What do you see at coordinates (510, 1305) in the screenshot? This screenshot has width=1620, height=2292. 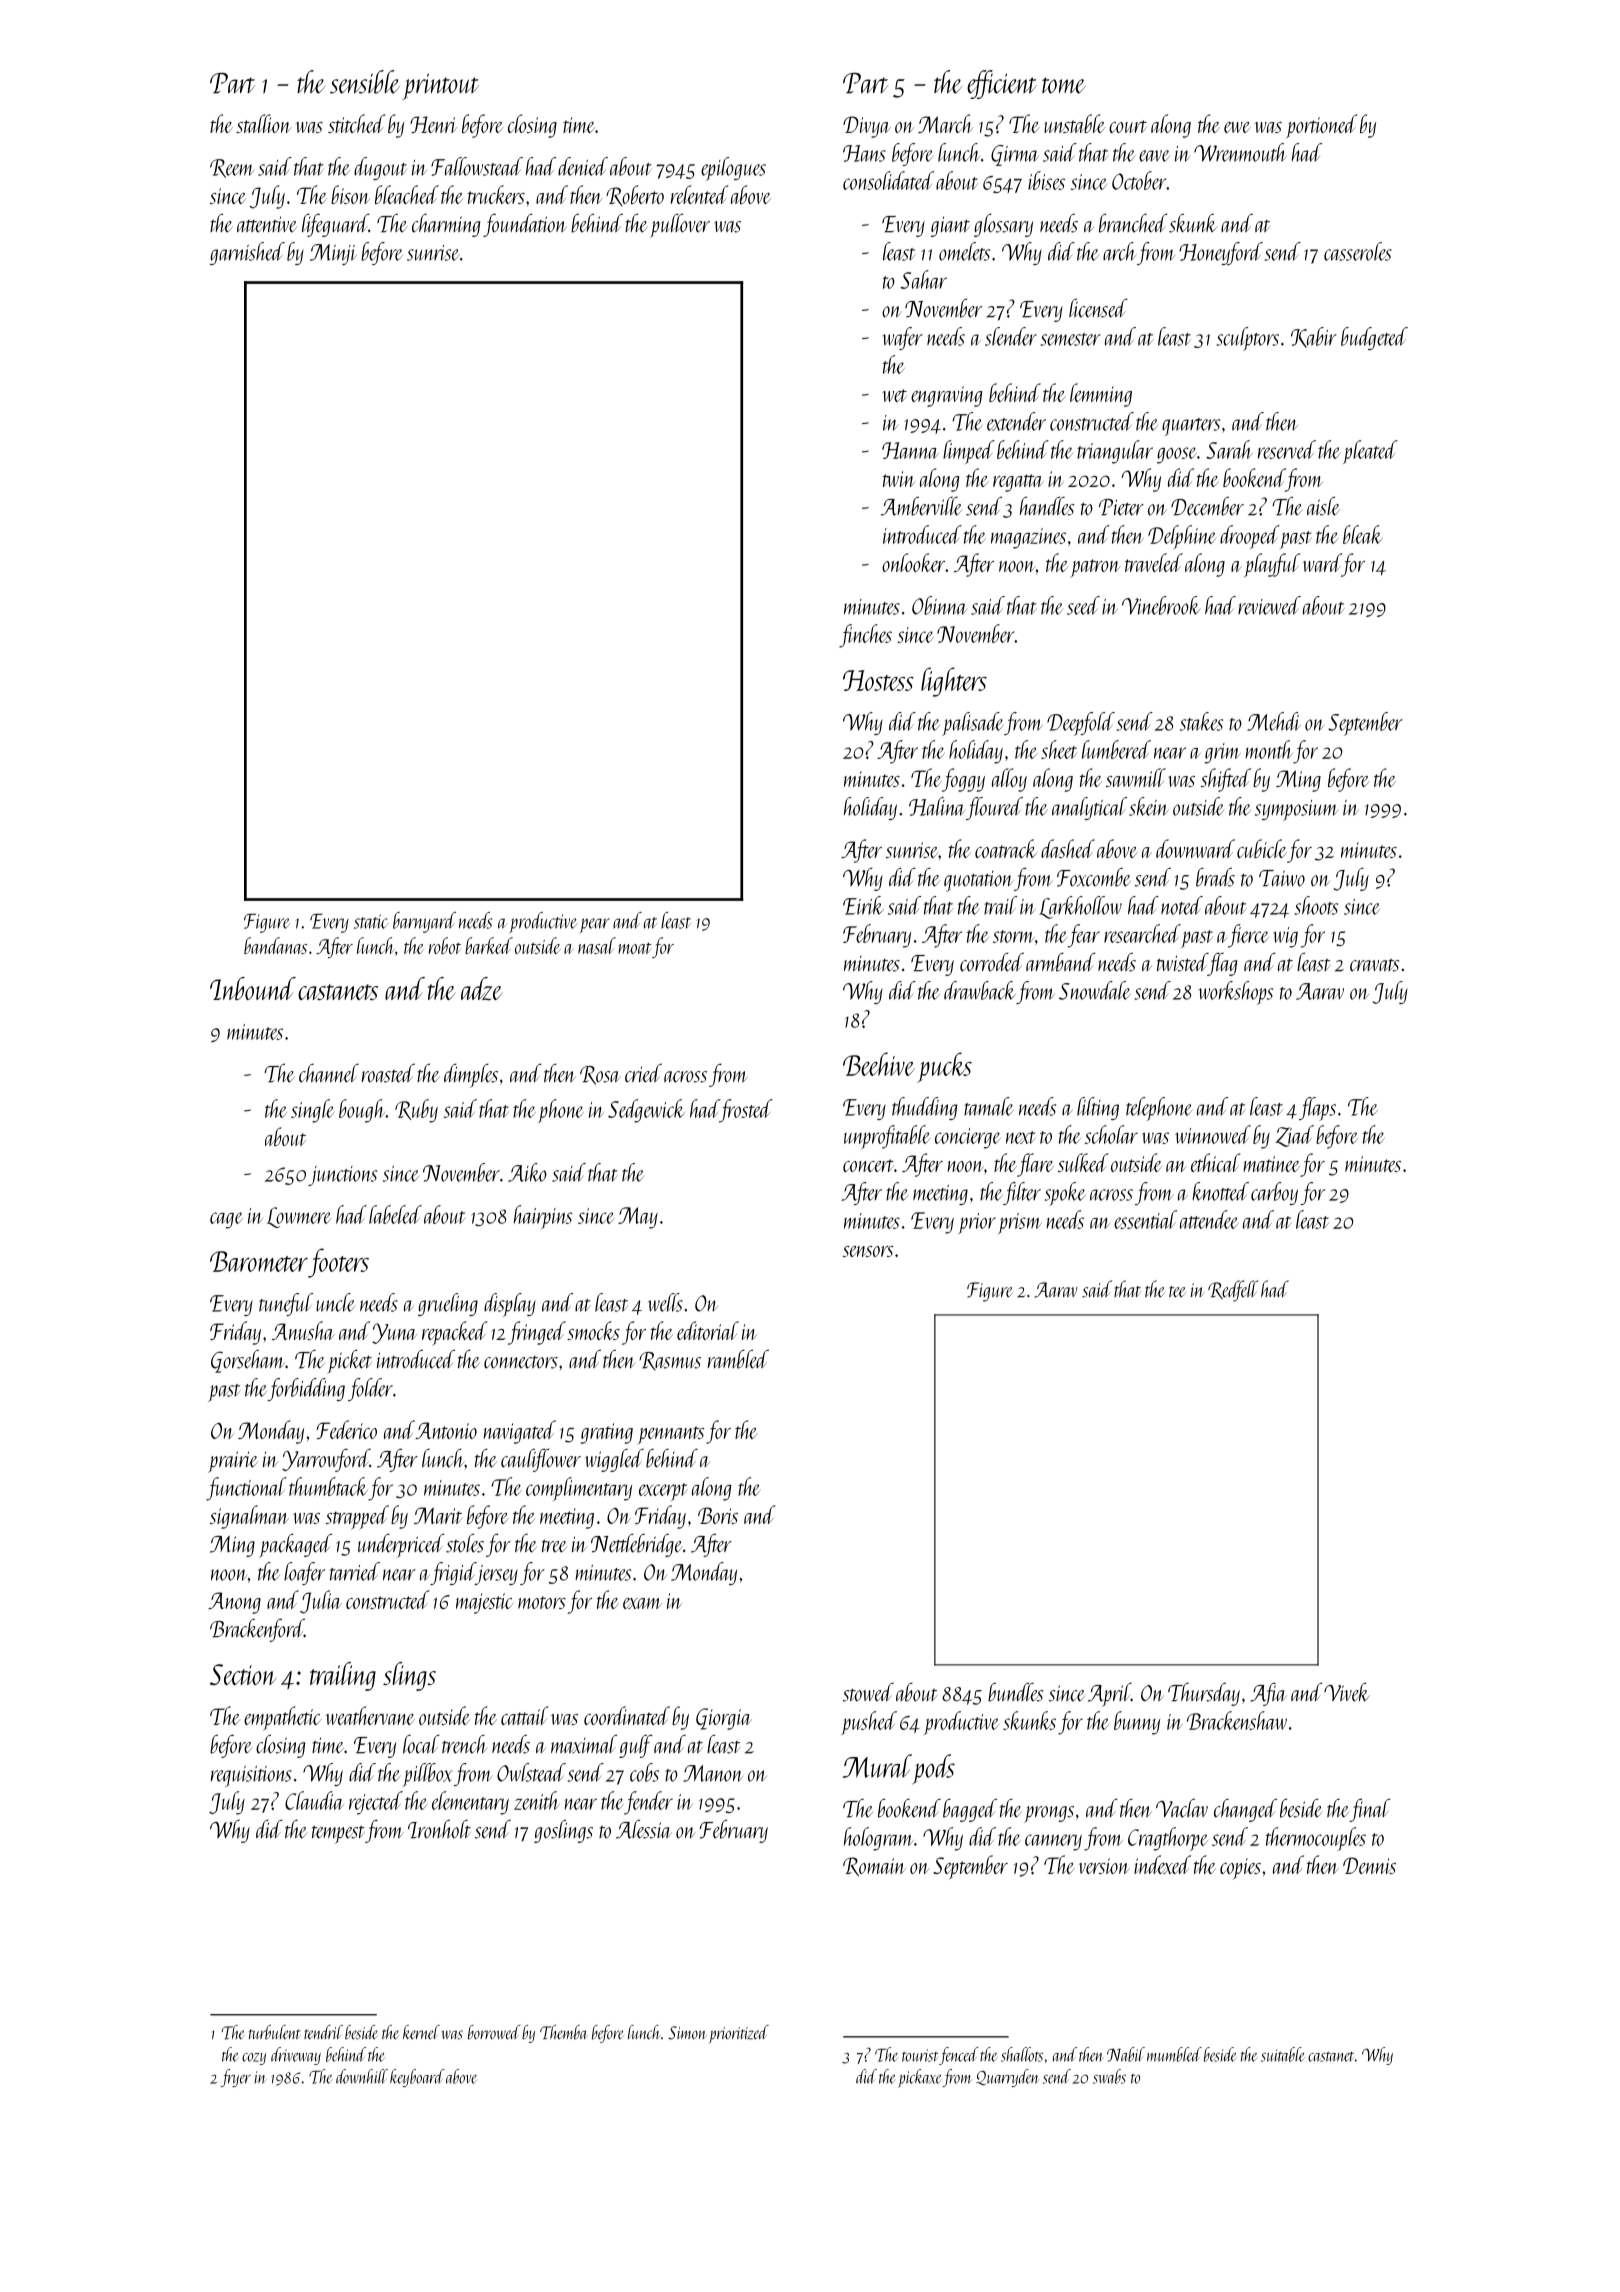 I see `display` at bounding box center [510, 1305].
